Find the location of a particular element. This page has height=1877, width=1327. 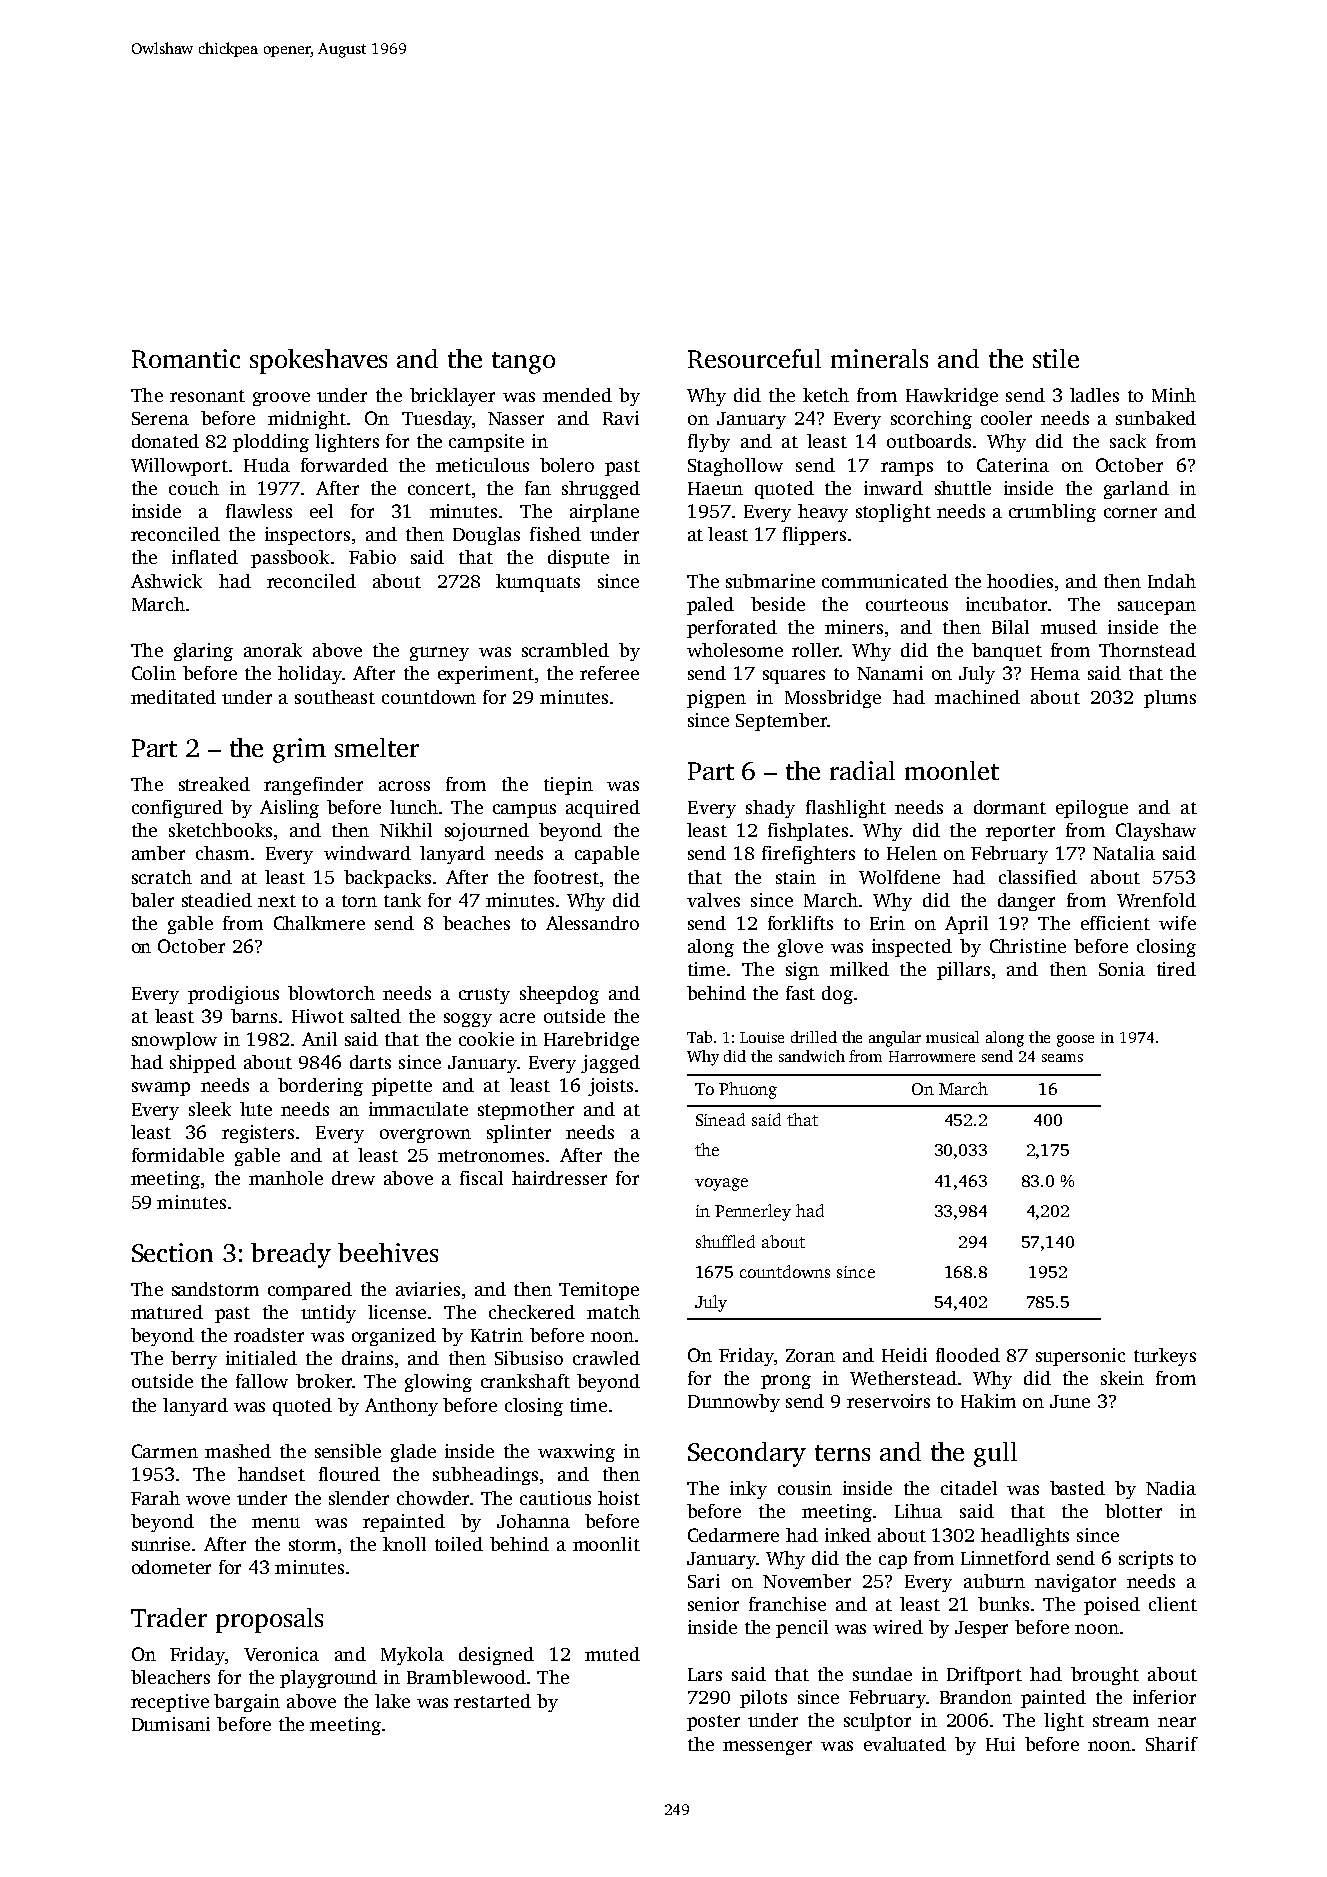

campus is located at coordinates (524, 811).
